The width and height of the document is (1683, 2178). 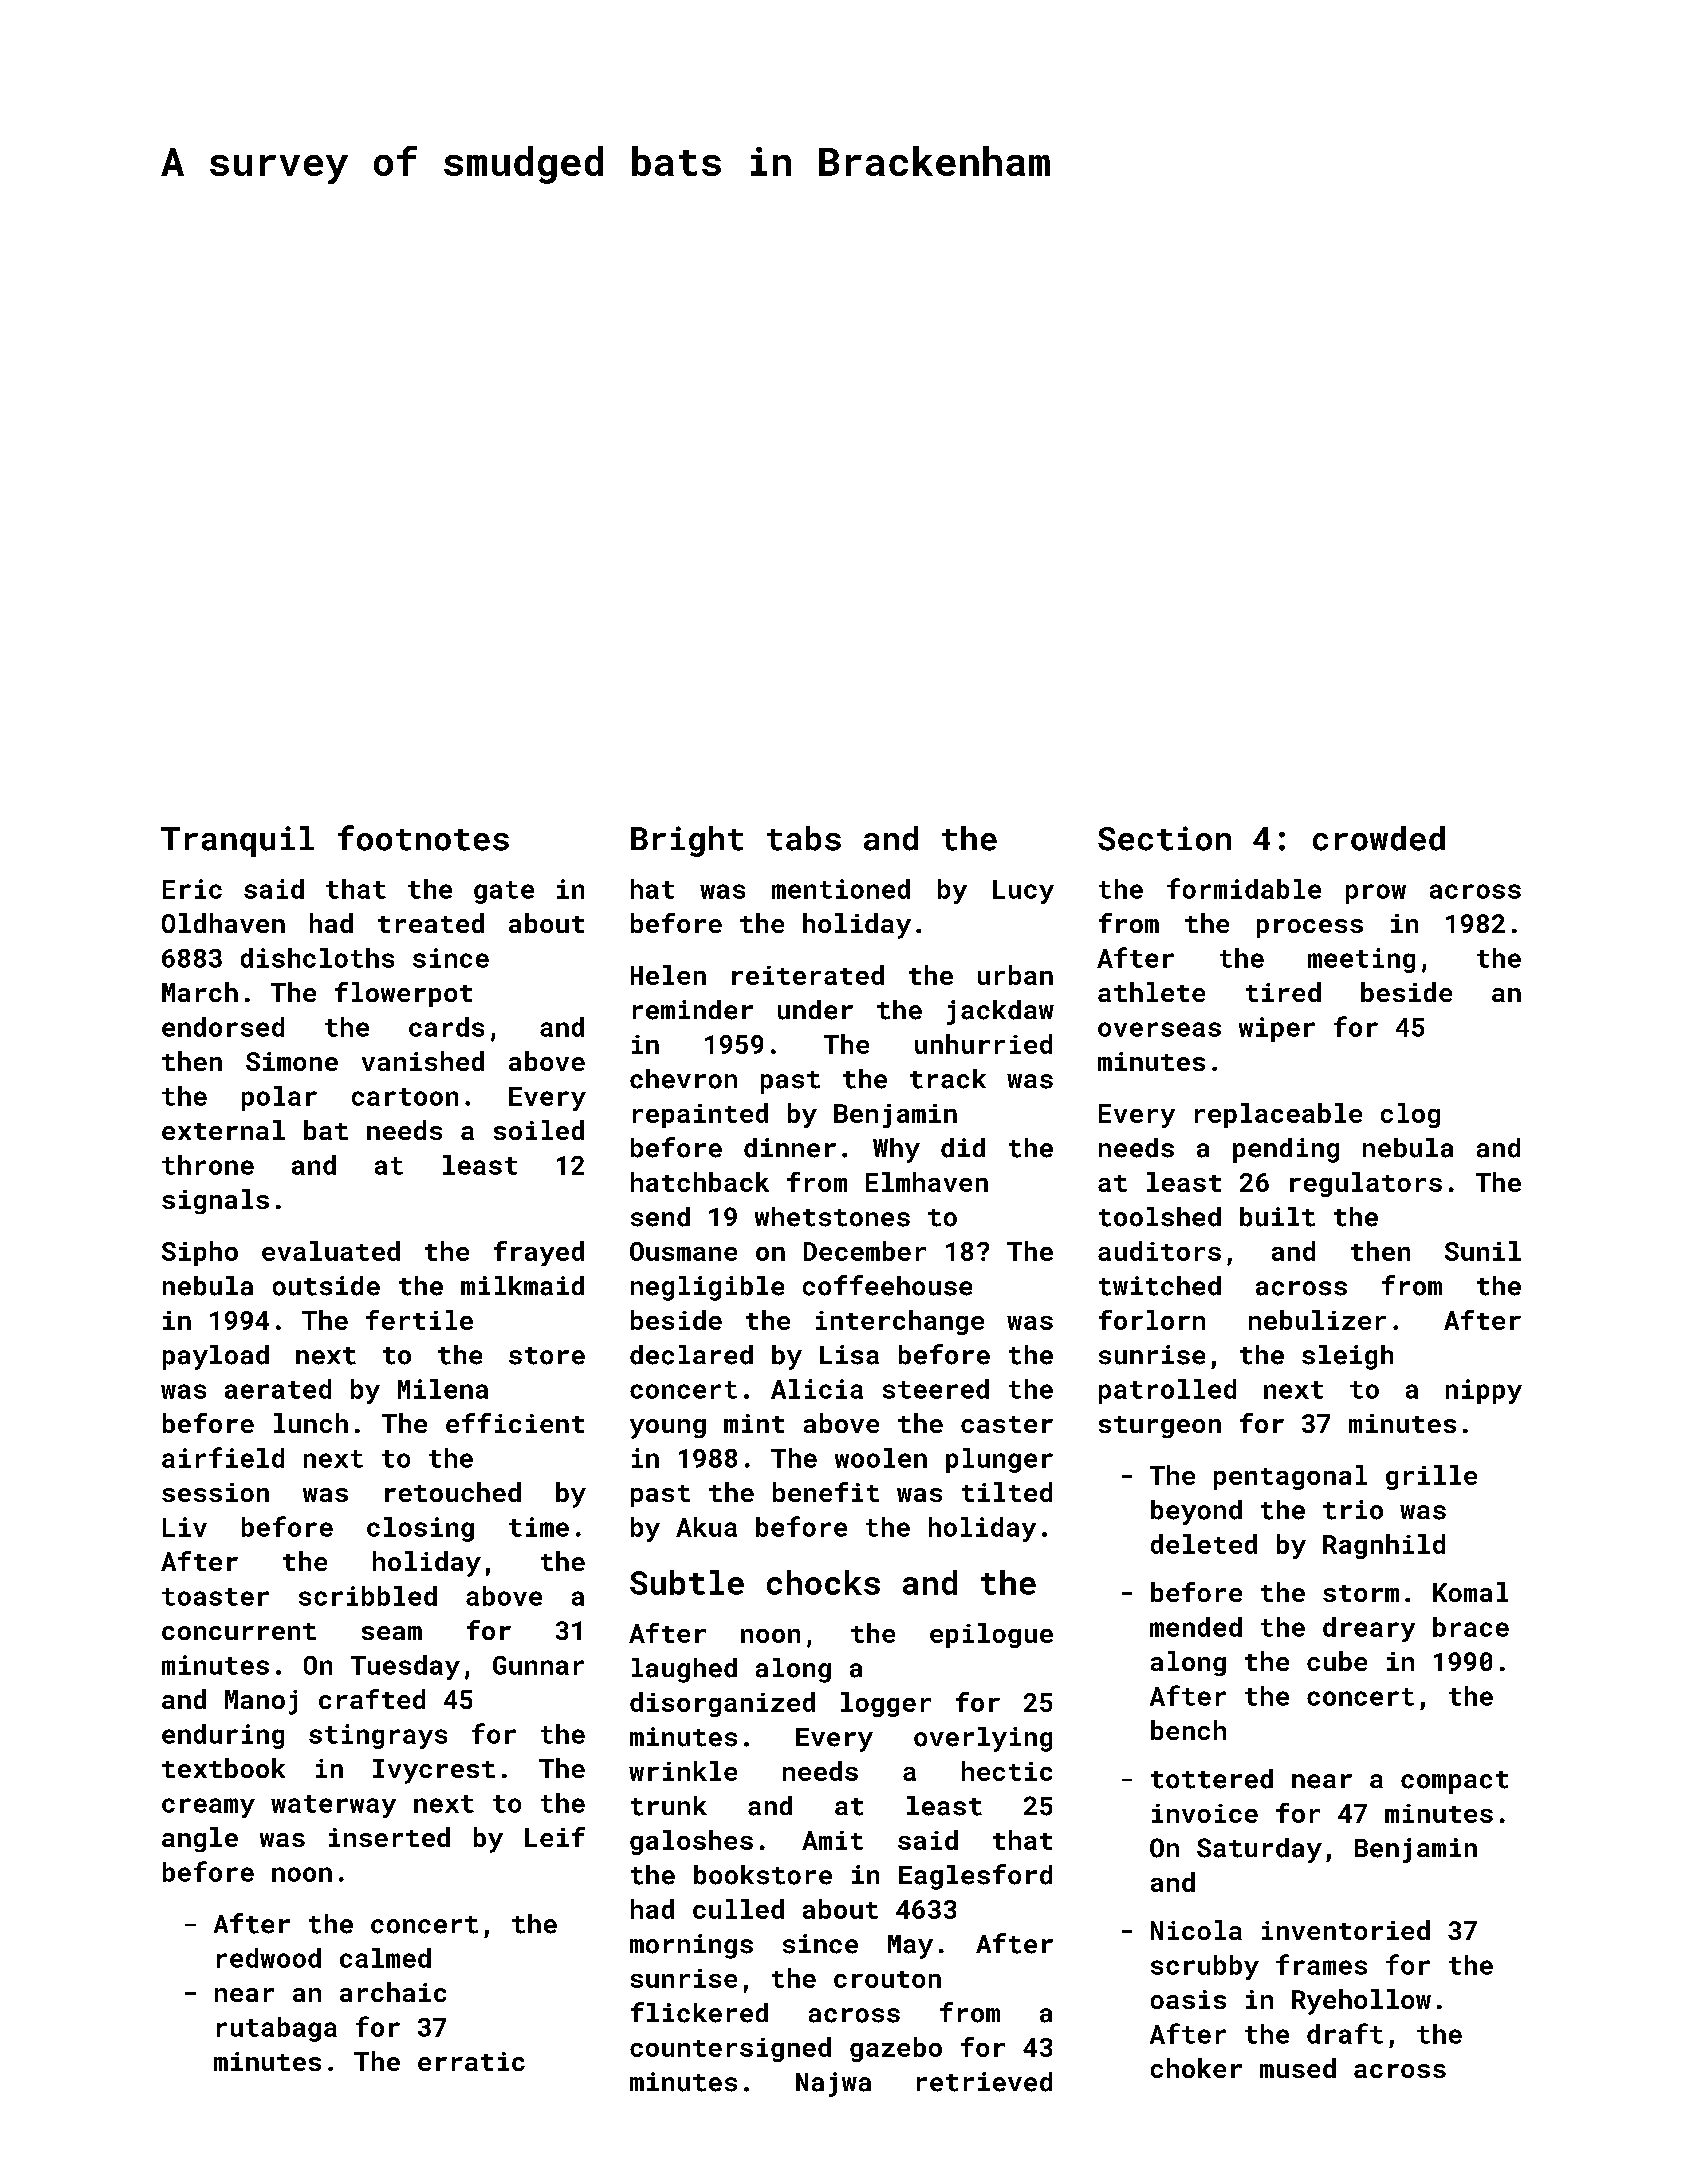 What do you see at coordinates (984, 2082) in the document?
I see `retrieved` at bounding box center [984, 2082].
